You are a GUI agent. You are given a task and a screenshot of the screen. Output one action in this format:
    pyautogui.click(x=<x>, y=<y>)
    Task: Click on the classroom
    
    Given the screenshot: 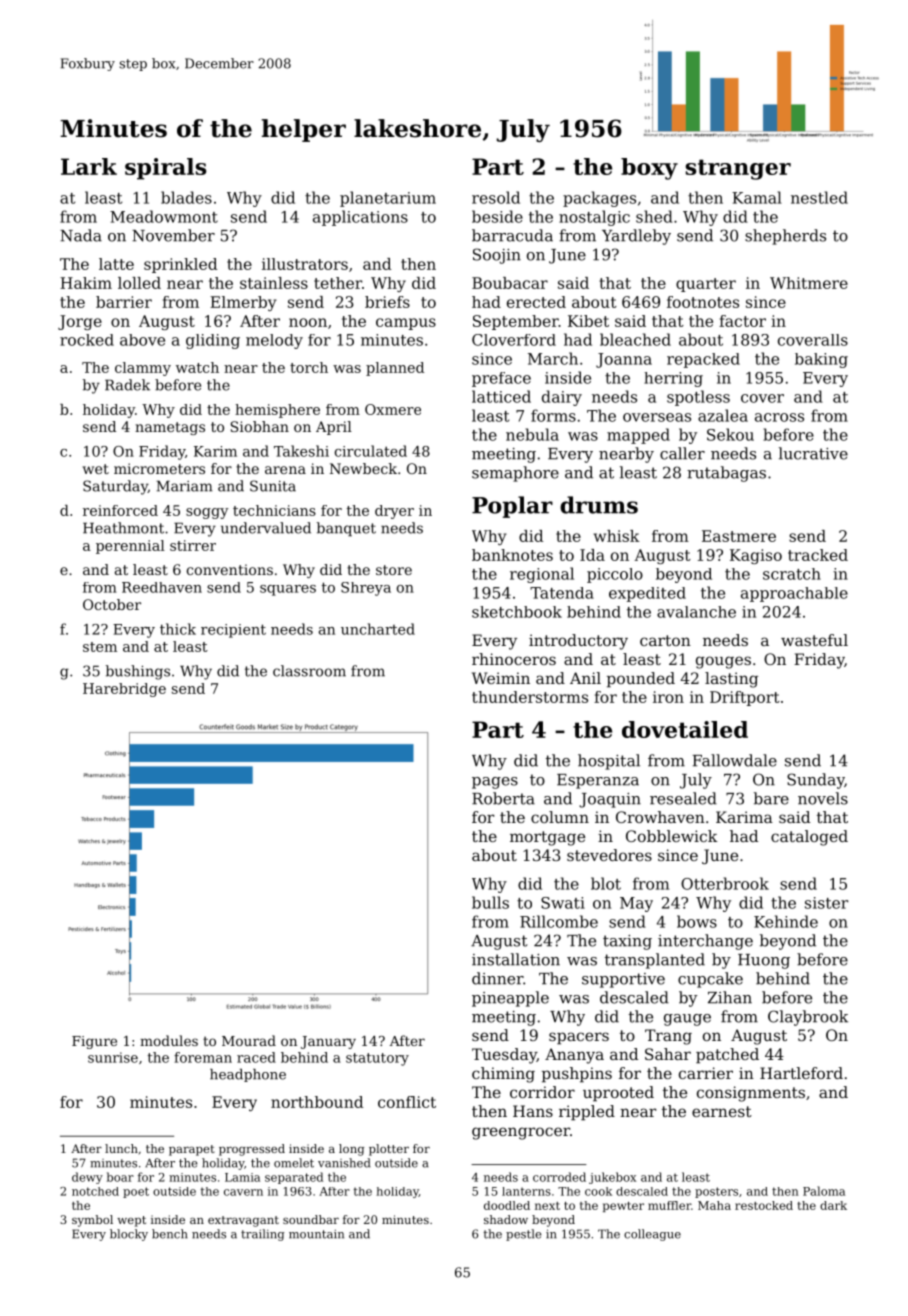 What is the action you would take?
    pyautogui.click(x=309, y=671)
